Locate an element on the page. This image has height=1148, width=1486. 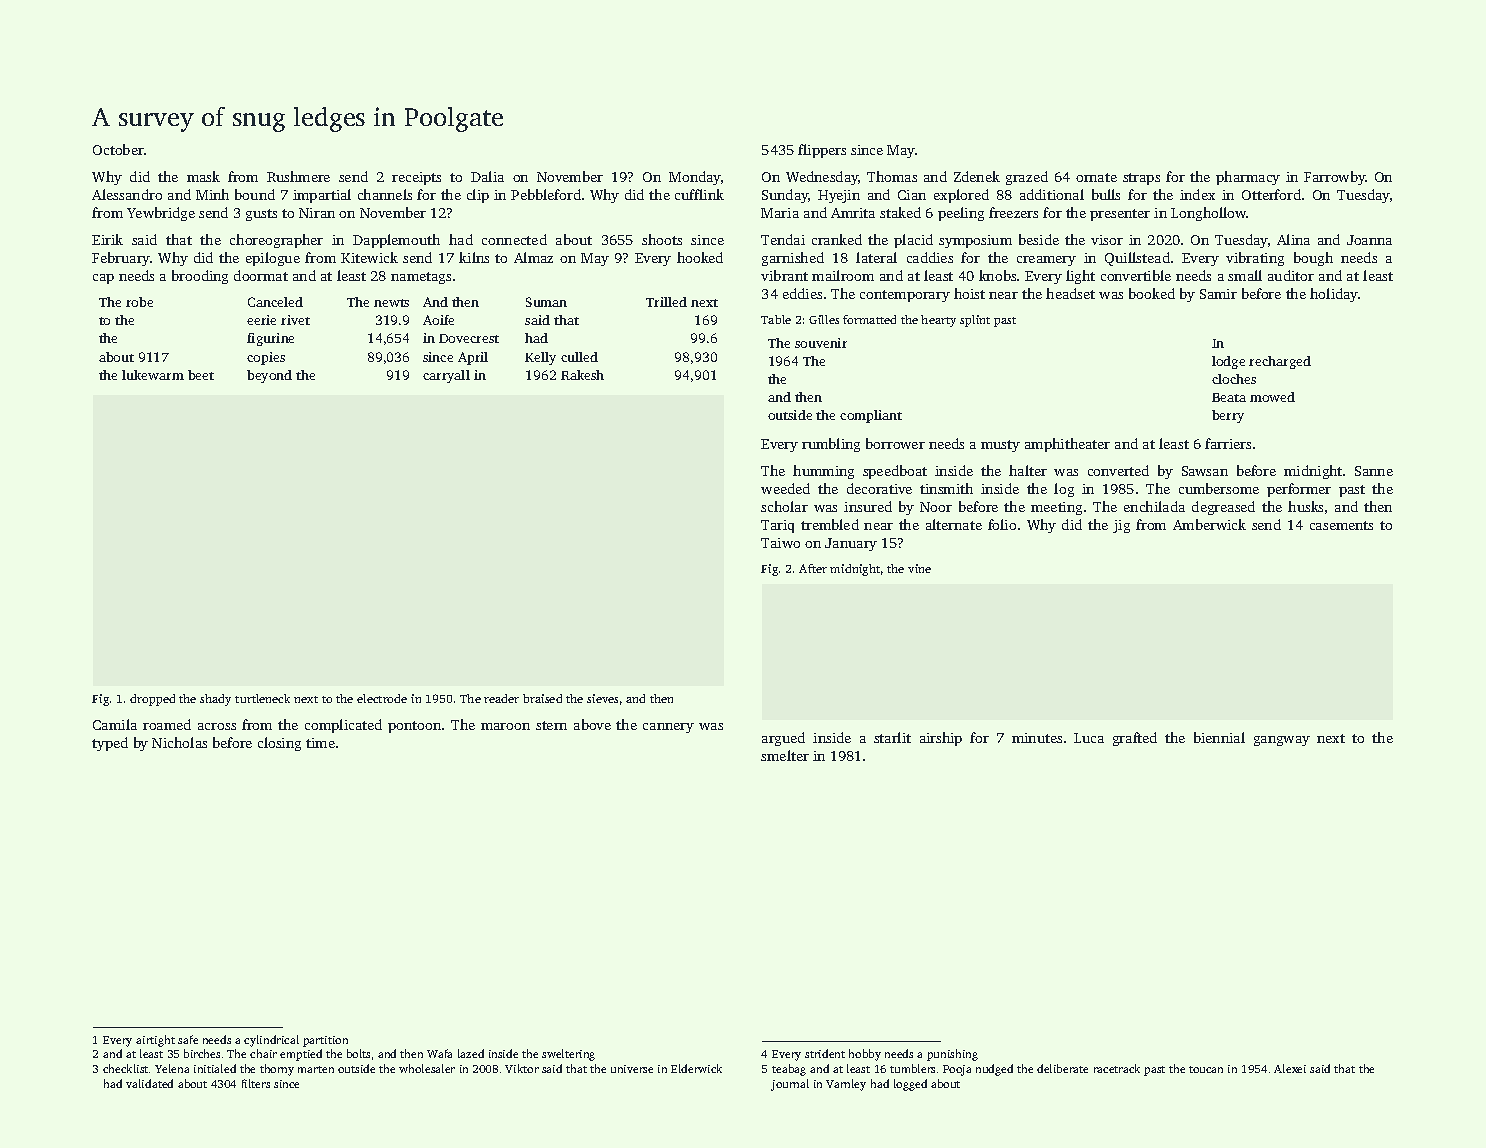
flippers is located at coordinates (822, 151).
